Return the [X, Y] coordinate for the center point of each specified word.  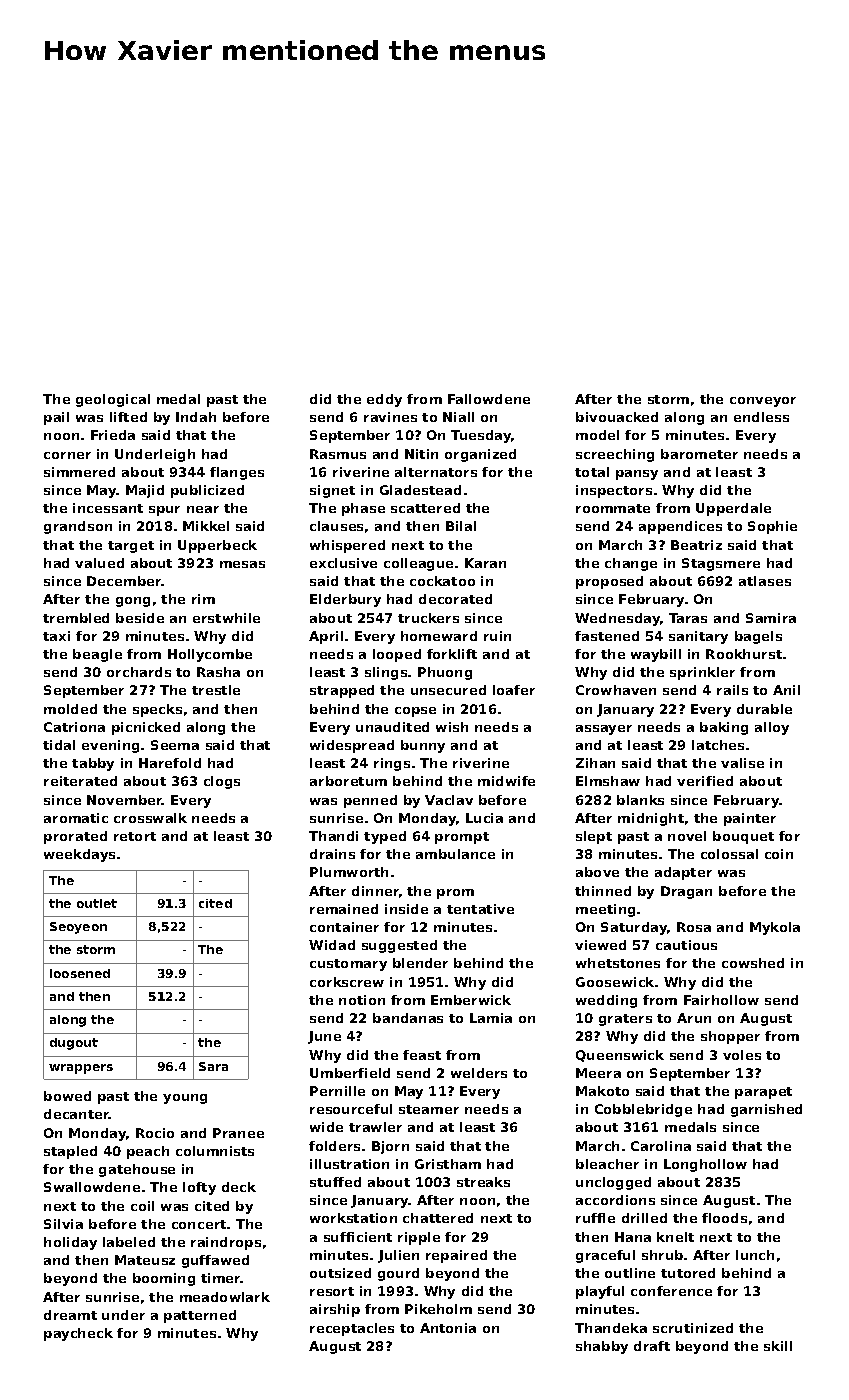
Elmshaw [608, 781]
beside [140, 618]
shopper [730, 1037]
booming [164, 1279]
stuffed [335, 1182]
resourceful [351, 1109]
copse [415, 712]
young [185, 1099]
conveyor [763, 402]
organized [480, 455]
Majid [145, 491]
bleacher [607, 1164]
